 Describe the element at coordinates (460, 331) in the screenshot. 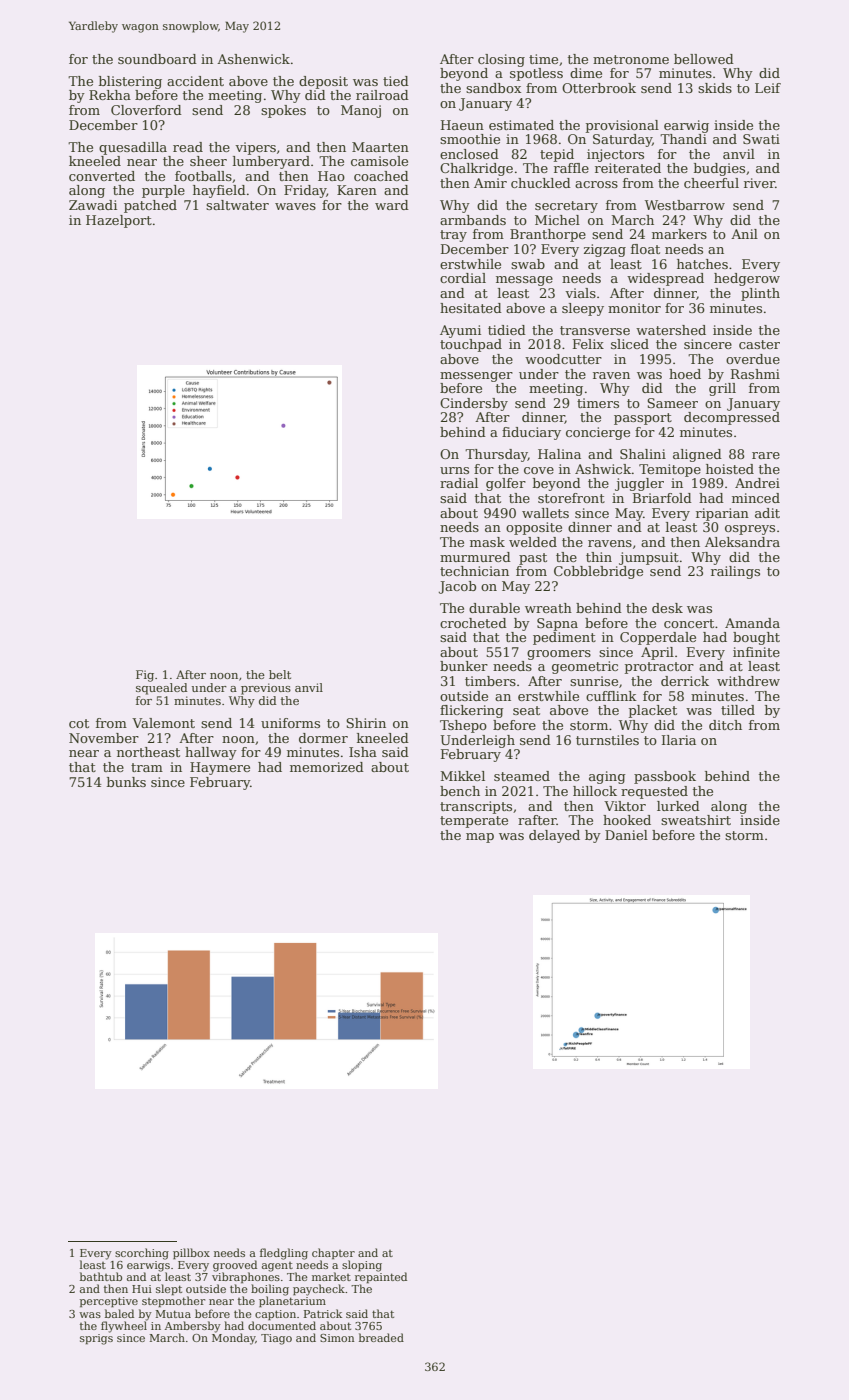

I see `Ayumi` at that location.
